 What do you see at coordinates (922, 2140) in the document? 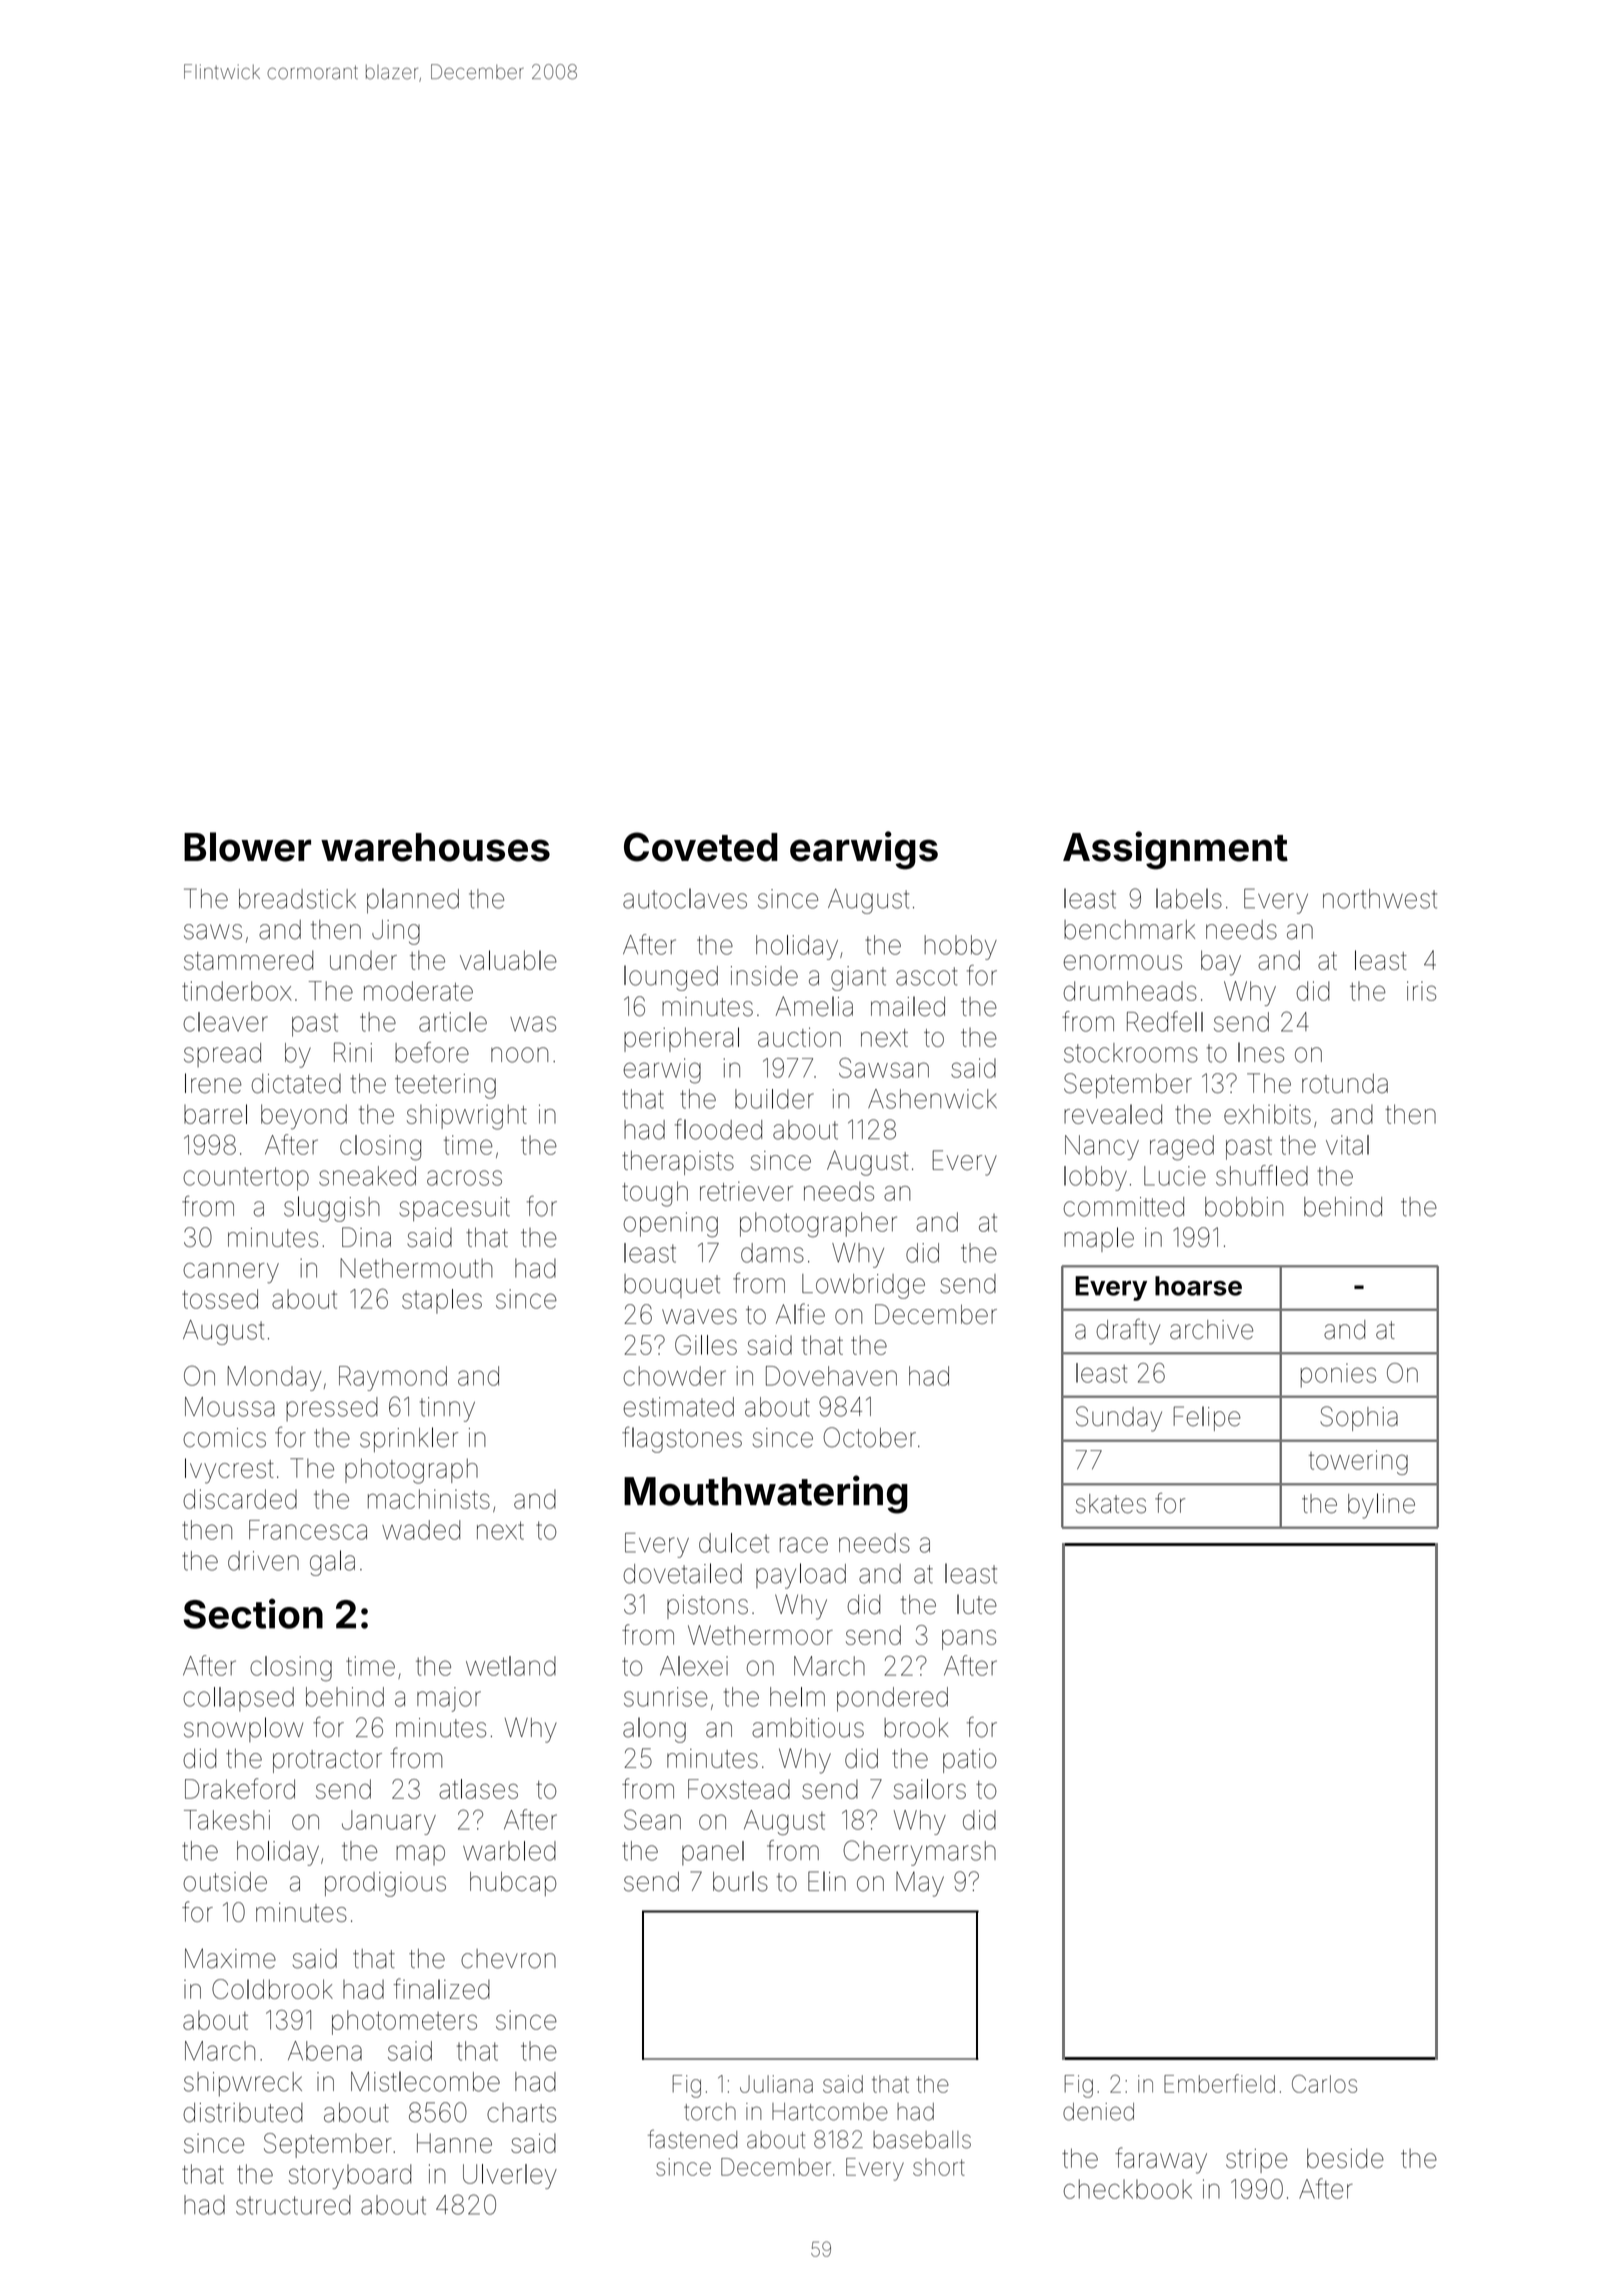
I see `baseballs` at bounding box center [922, 2140].
